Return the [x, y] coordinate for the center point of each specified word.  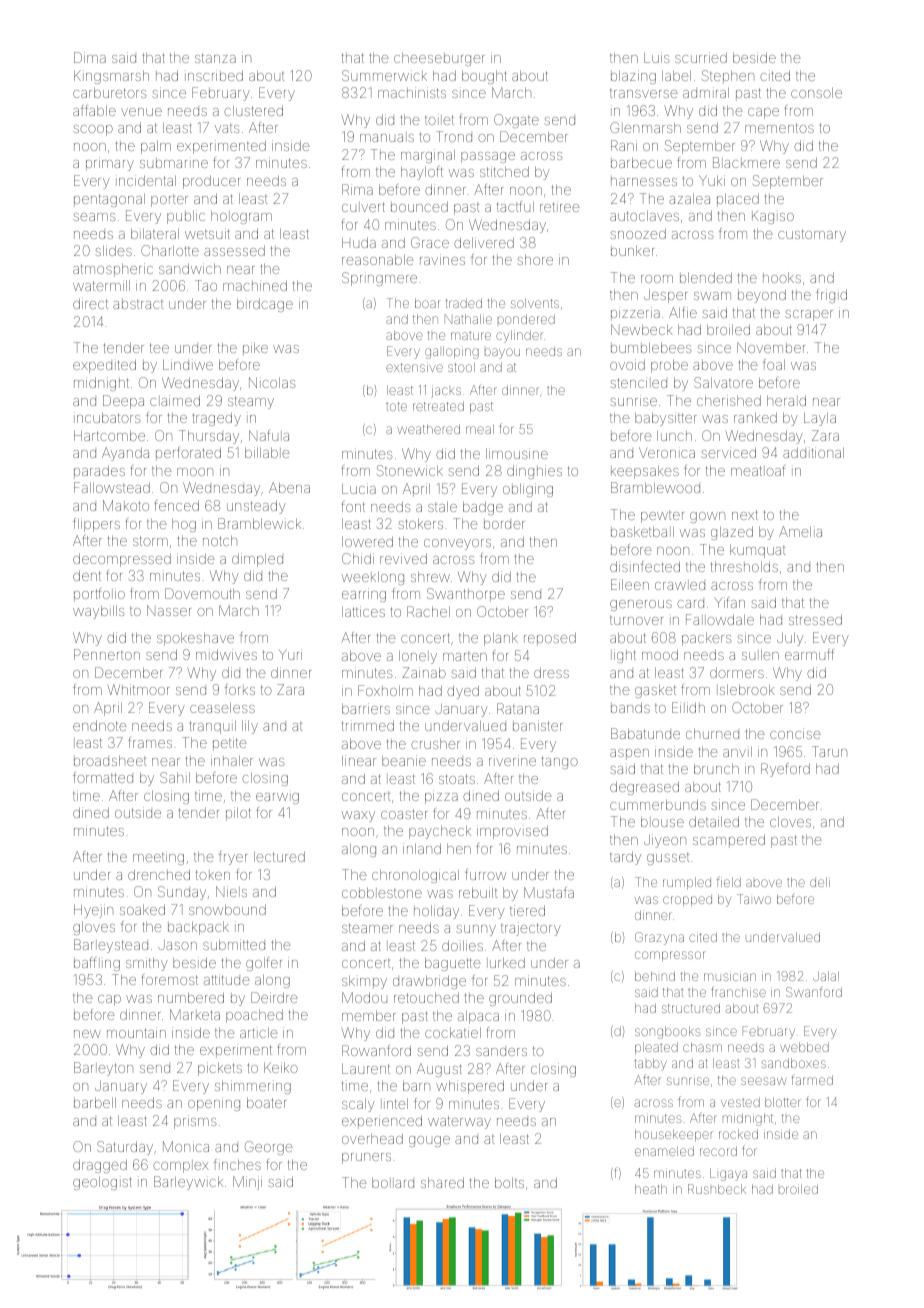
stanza [215, 58]
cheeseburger [439, 59]
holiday [436, 912]
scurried [701, 57]
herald [786, 400]
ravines [442, 259]
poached [254, 1016]
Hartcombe [109, 436]
